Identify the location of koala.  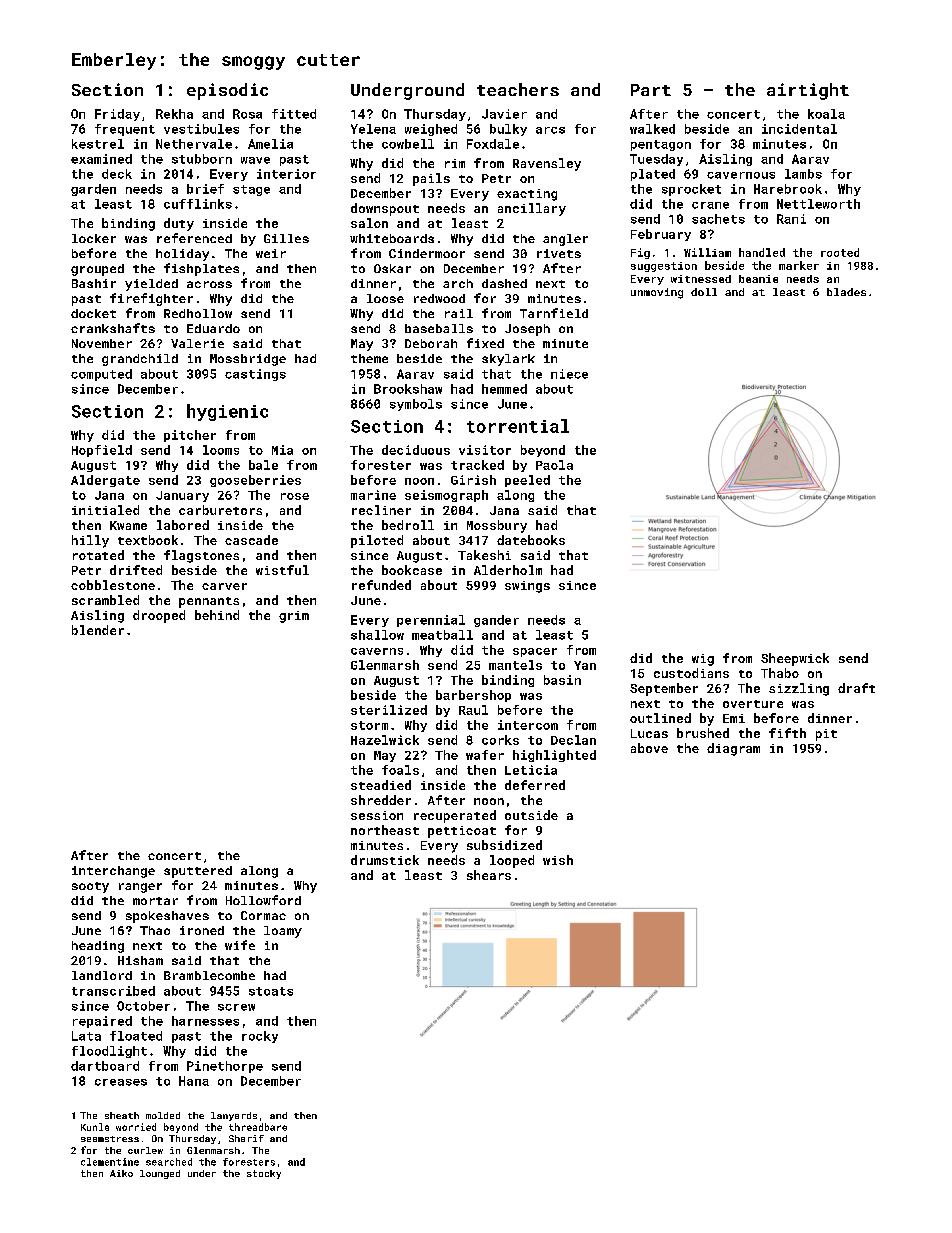
(826, 114).
